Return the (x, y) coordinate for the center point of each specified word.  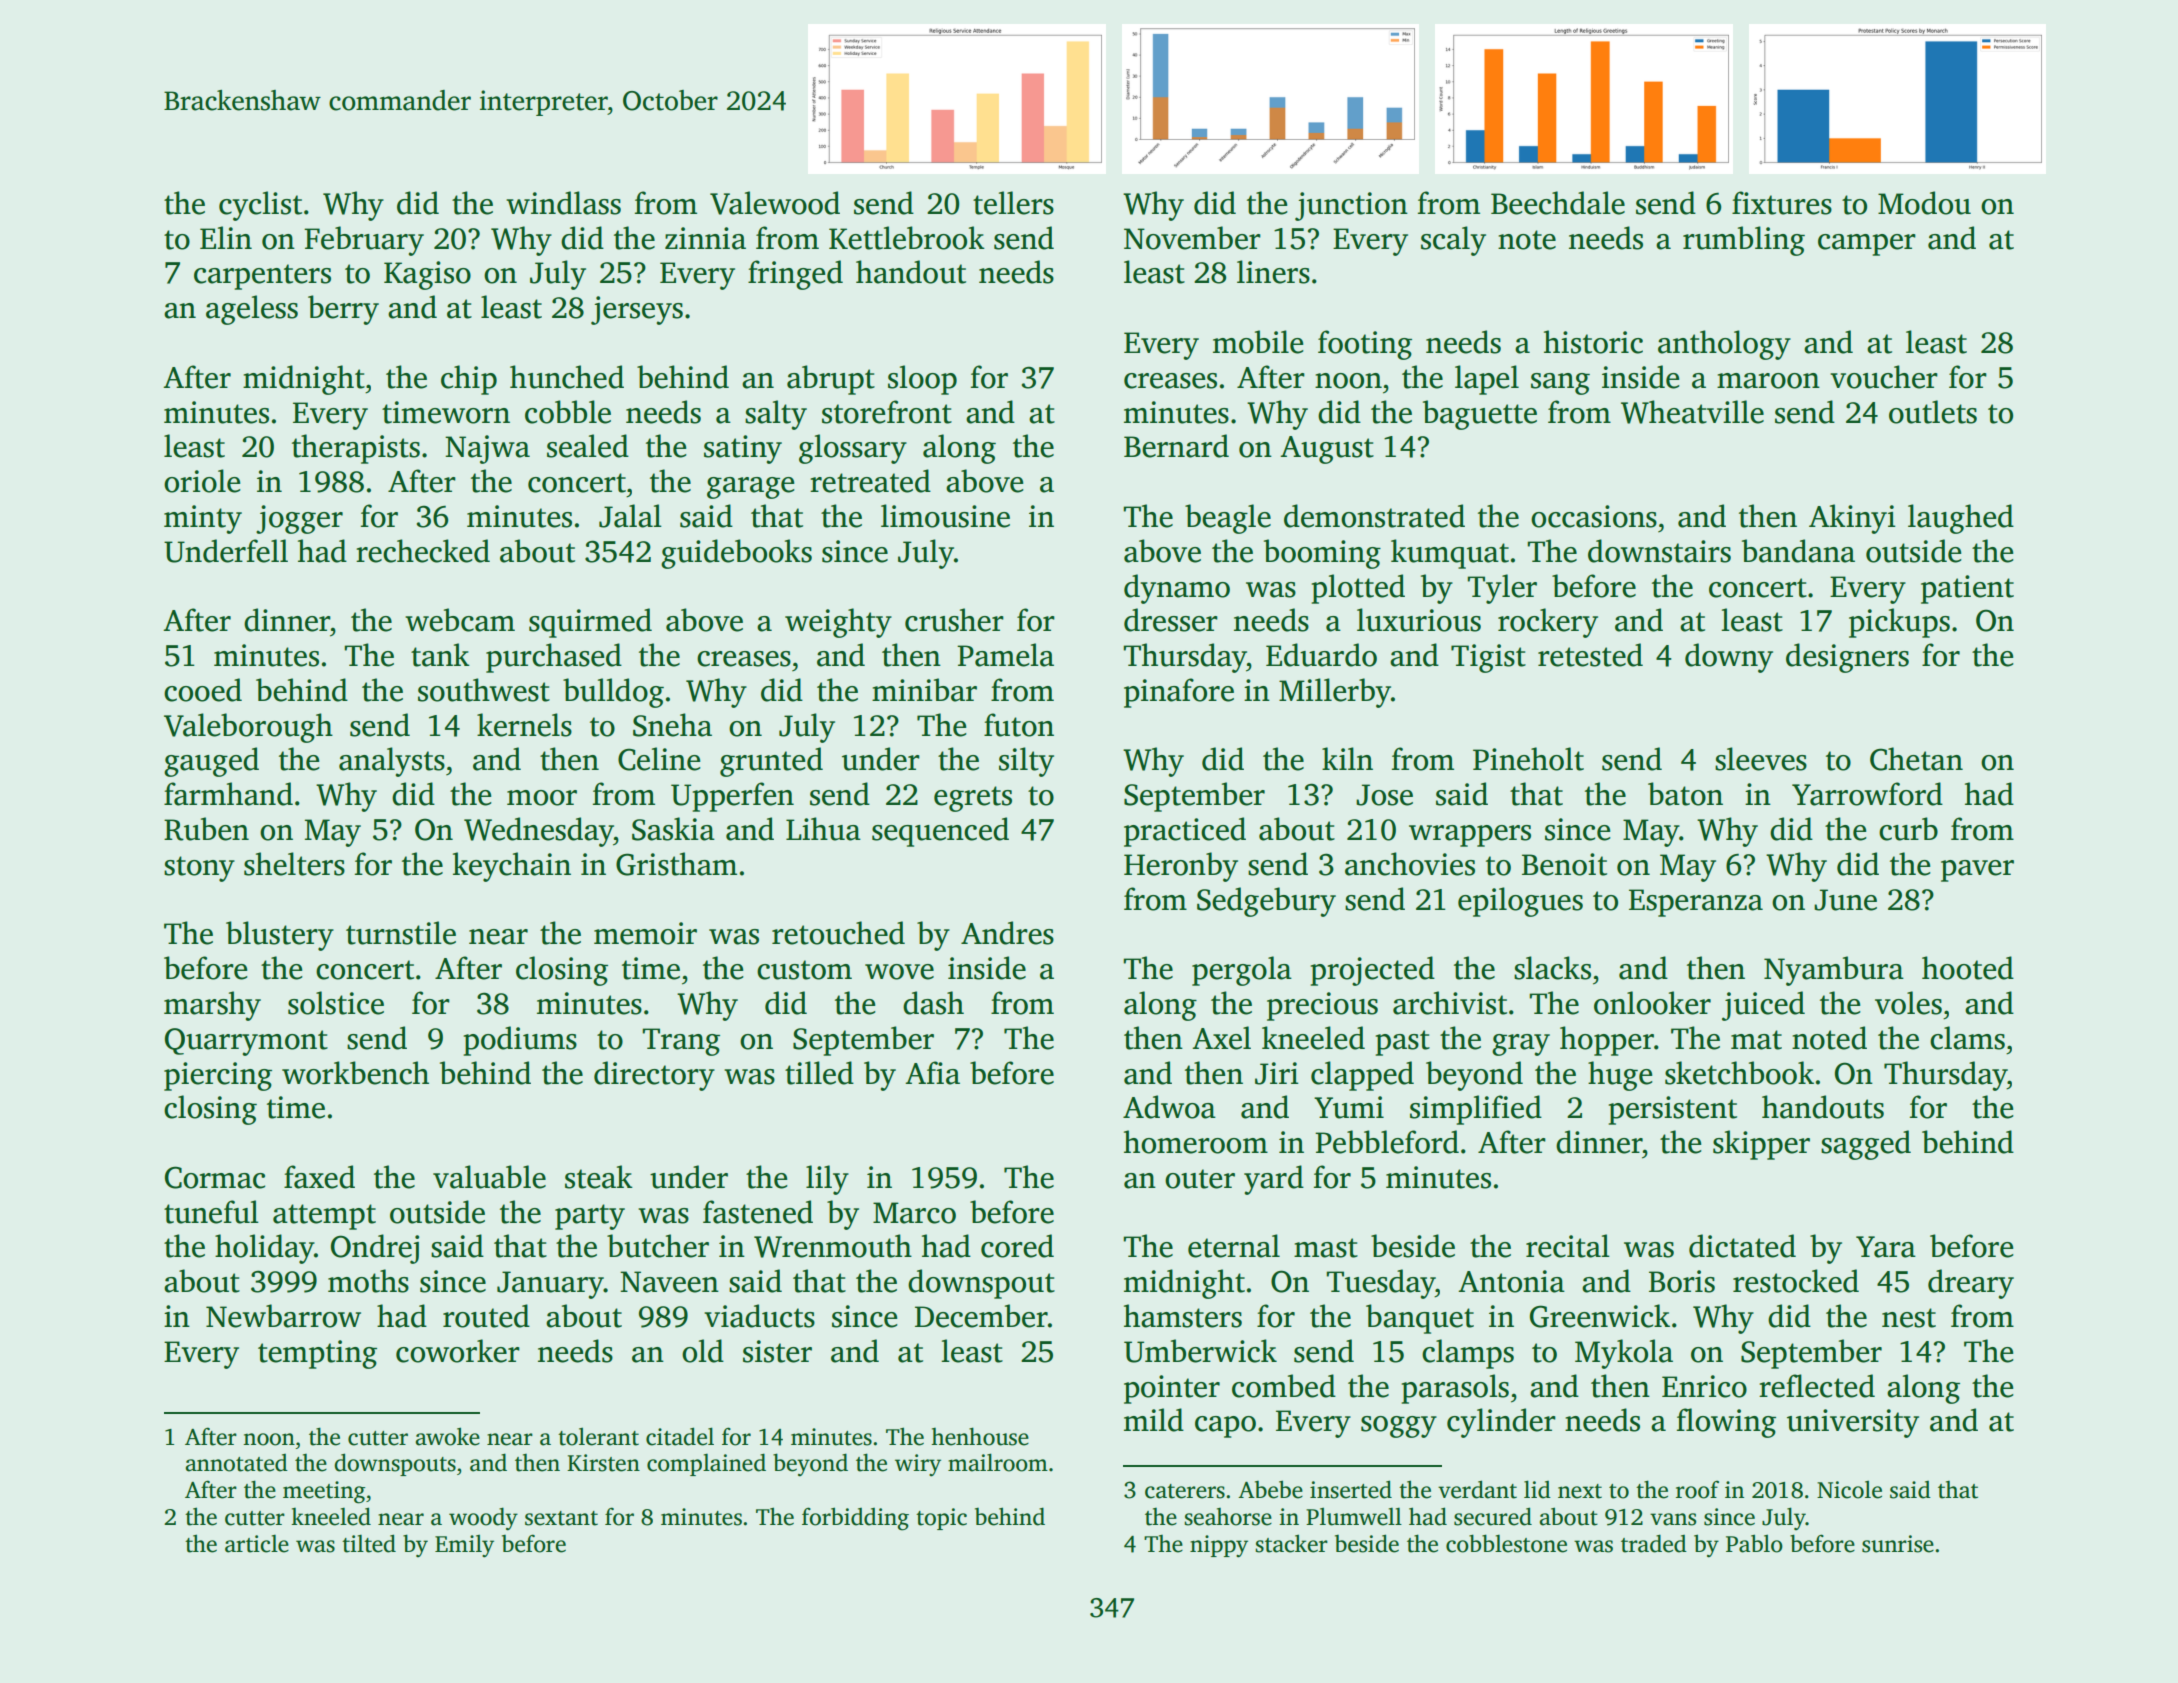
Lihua (823, 829)
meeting (324, 1492)
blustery (280, 936)
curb (1908, 829)
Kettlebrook (907, 238)
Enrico (1704, 1386)
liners (1273, 272)
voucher (1884, 377)
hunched (567, 377)
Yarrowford (1867, 794)
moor (542, 798)
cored (1017, 1246)
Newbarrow (283, 1316)
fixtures (1782, 203)
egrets (973, 799)
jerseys (637, 310)
